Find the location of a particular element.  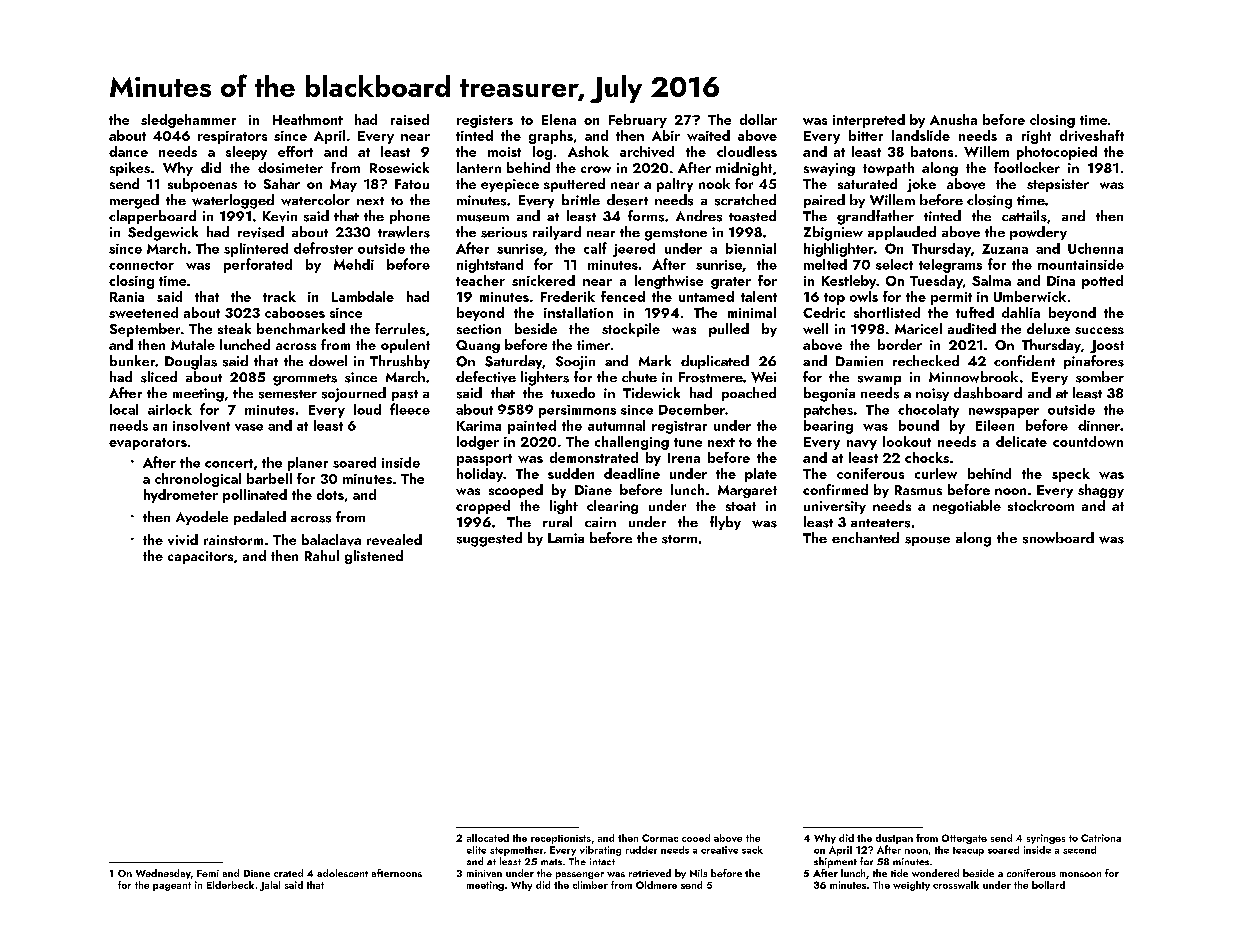

allocated is located at coordinates (488, 838).
